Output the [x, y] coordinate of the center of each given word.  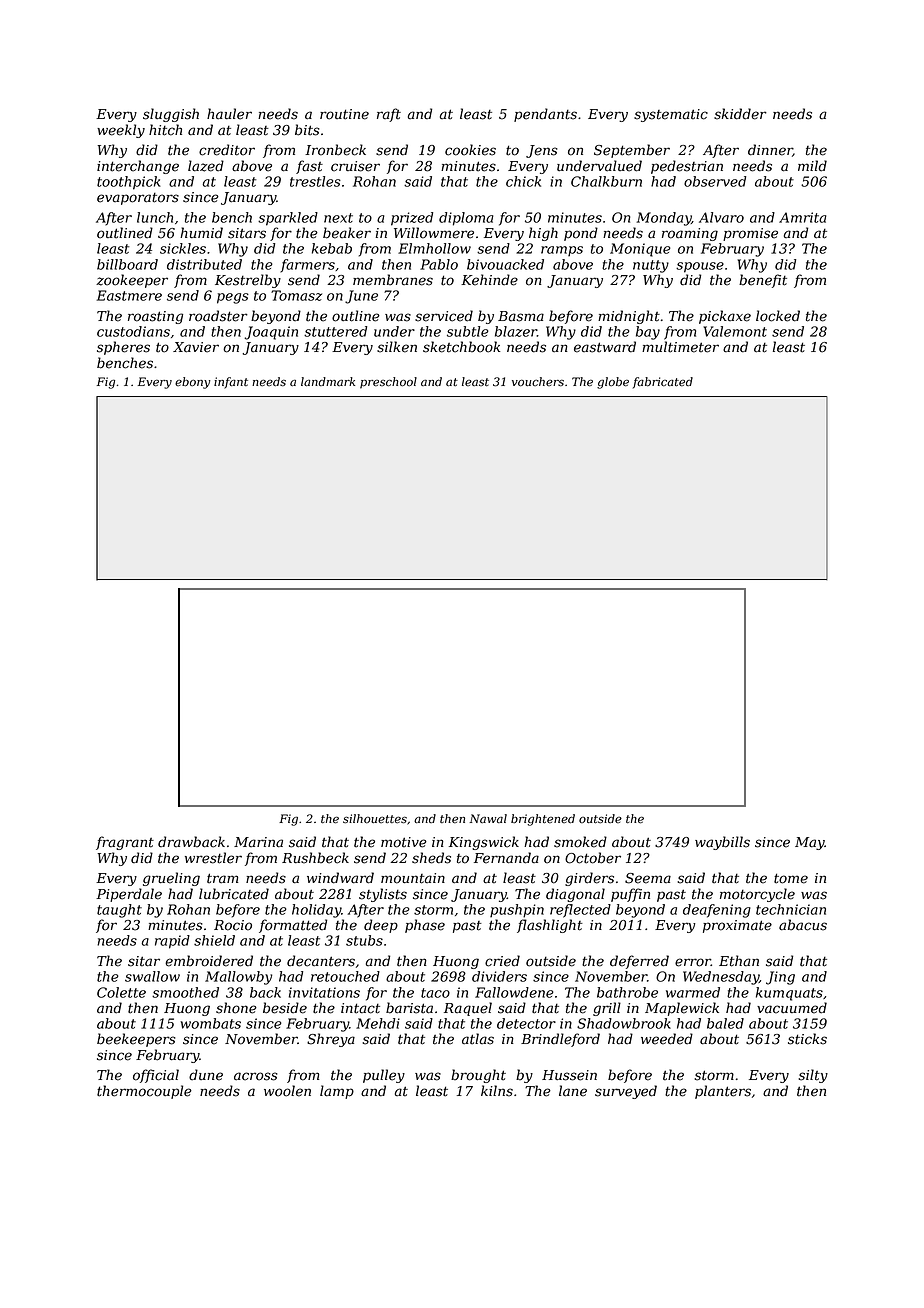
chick [523, 181]
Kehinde [489, 280]
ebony [193, 383]
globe [613, 383]
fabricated [663, 383]
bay [648, 333]
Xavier [196, 347]
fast [309, 167]
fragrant [125, 843]
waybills [722, 843]
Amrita [803, 217]
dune [206, 1075]
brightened [543, 820]
